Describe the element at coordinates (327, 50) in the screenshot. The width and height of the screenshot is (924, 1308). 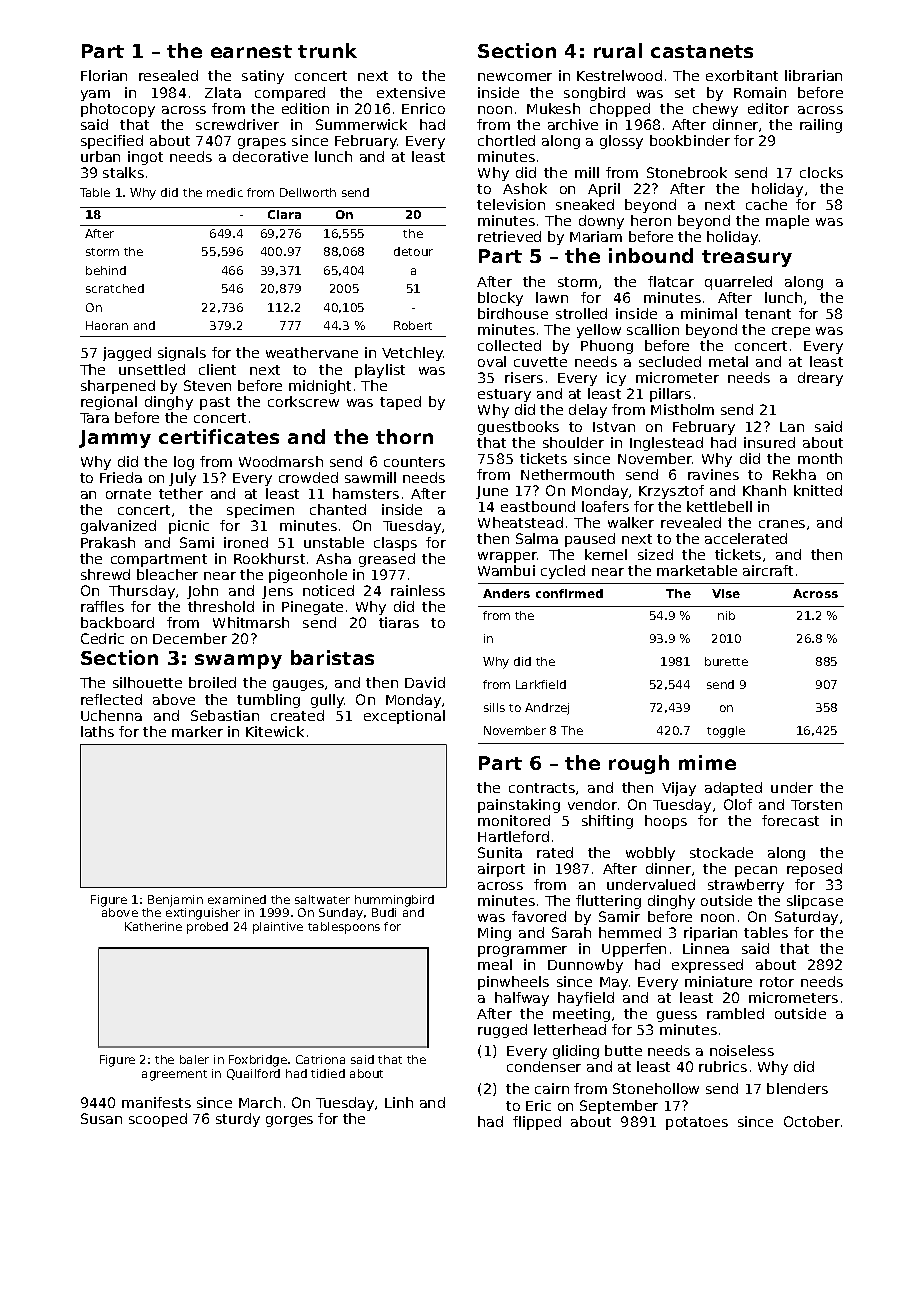
I see `trunk` at that location.
